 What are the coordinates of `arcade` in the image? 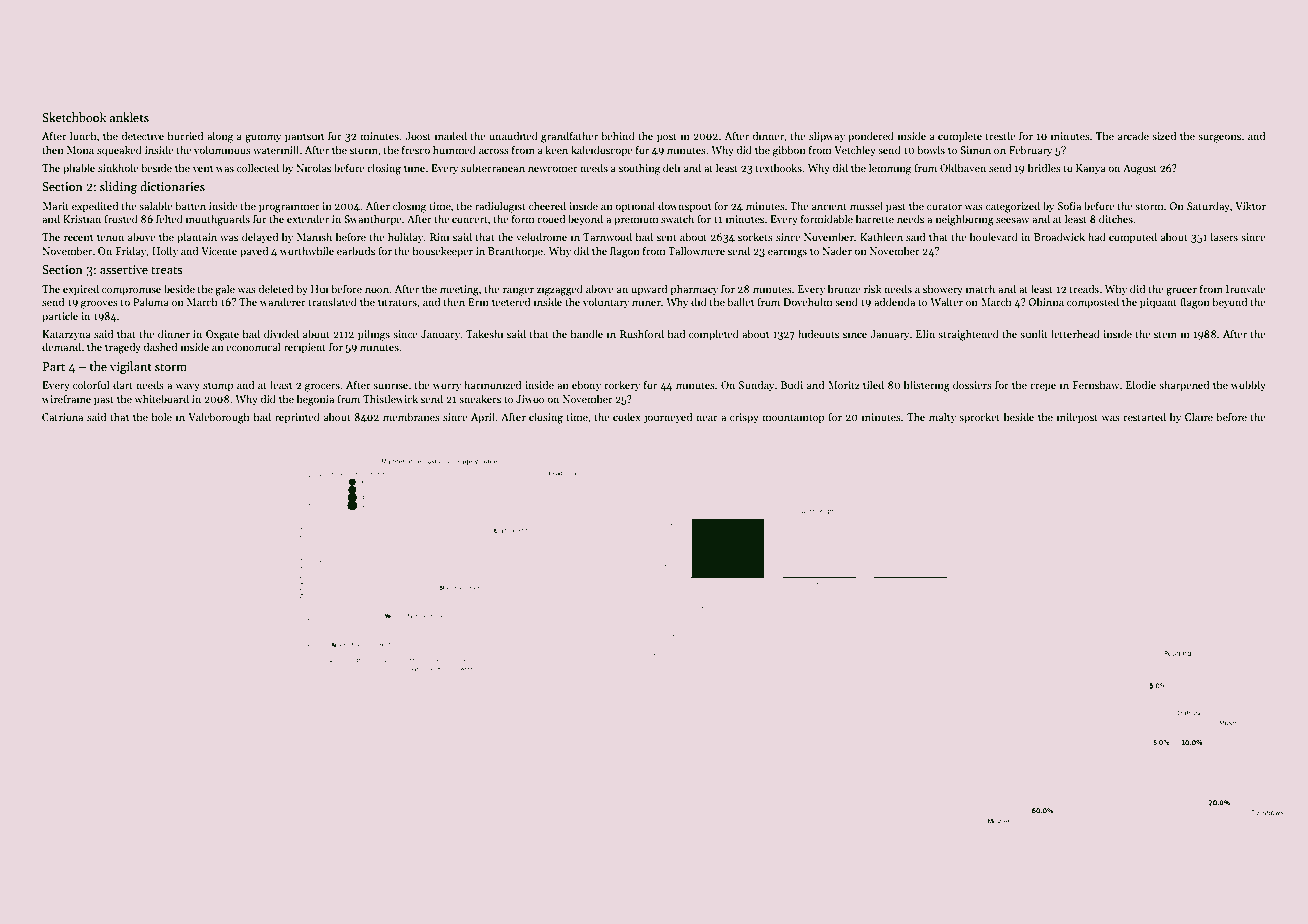 It's located at (1133, 135).
